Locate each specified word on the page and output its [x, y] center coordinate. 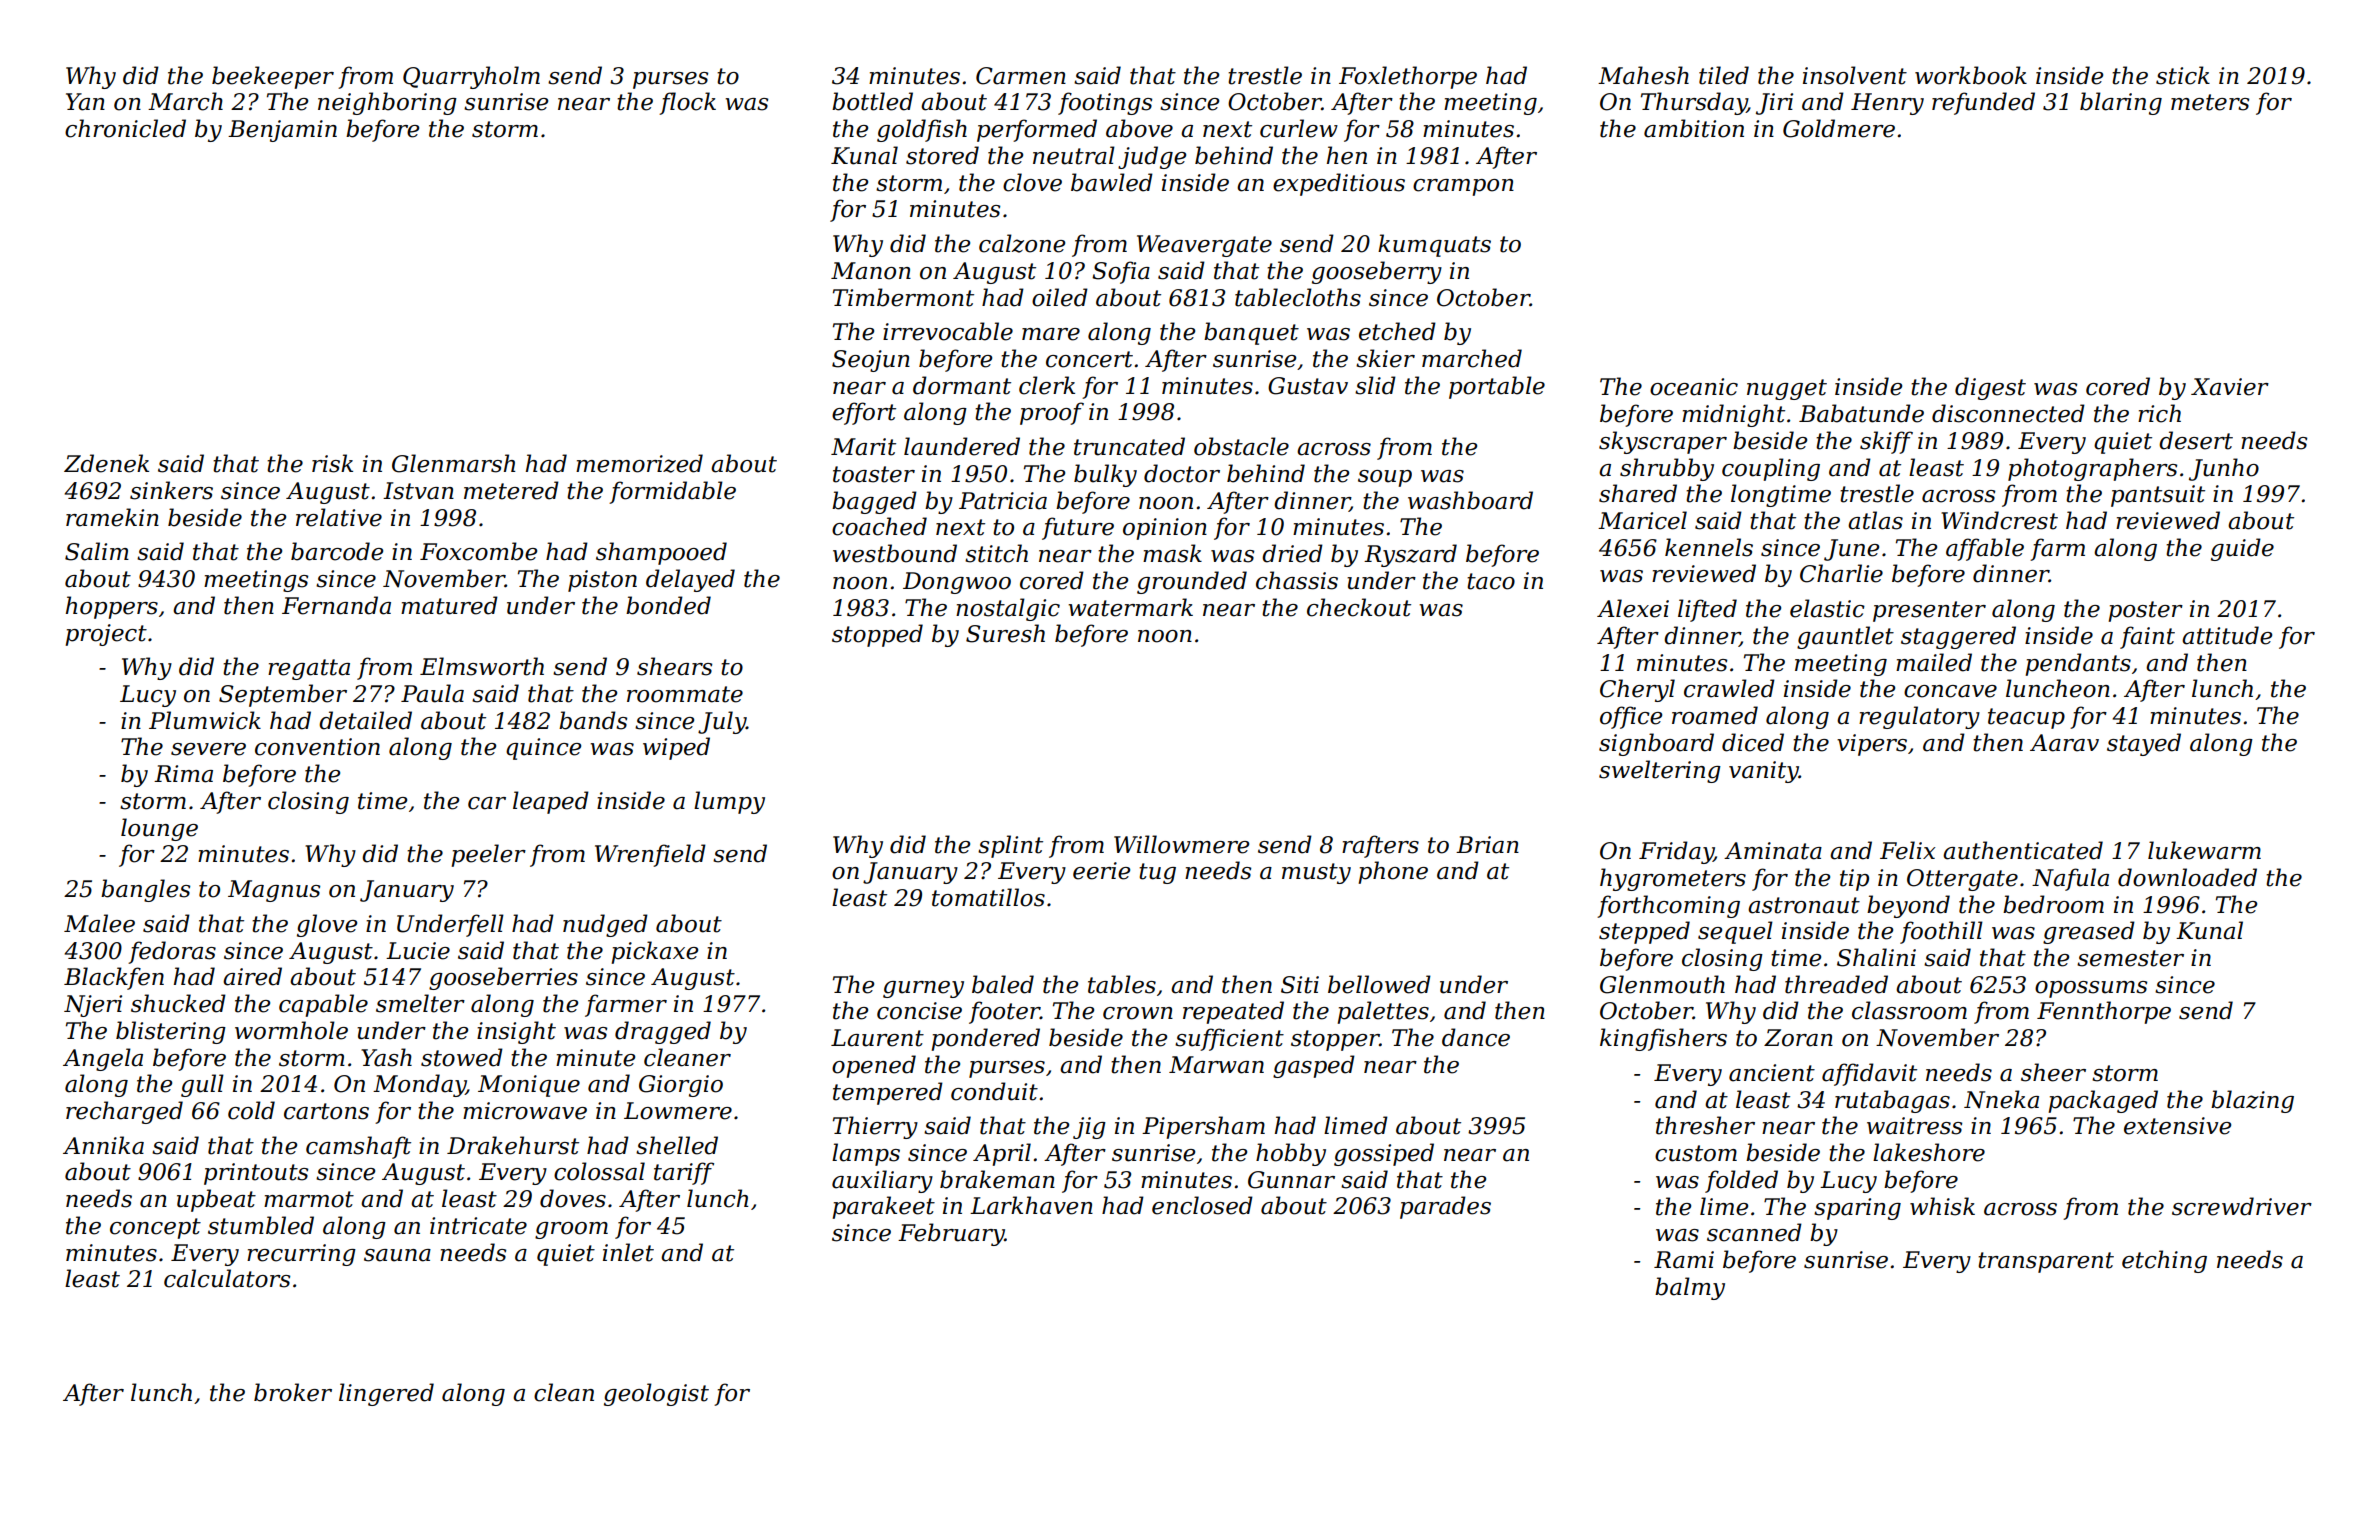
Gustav [1308, 386]
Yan [85, 102]
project [106, 635]
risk [332, 463]
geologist [656, 1394]
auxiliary [882, 1181]
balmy [1690, 1288]
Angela [103, 1059]
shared [1638, 493]
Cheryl [1637, 690]
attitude [2227, 635]
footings [1105, 103]
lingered [386, 1394]
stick [2183, 75]
